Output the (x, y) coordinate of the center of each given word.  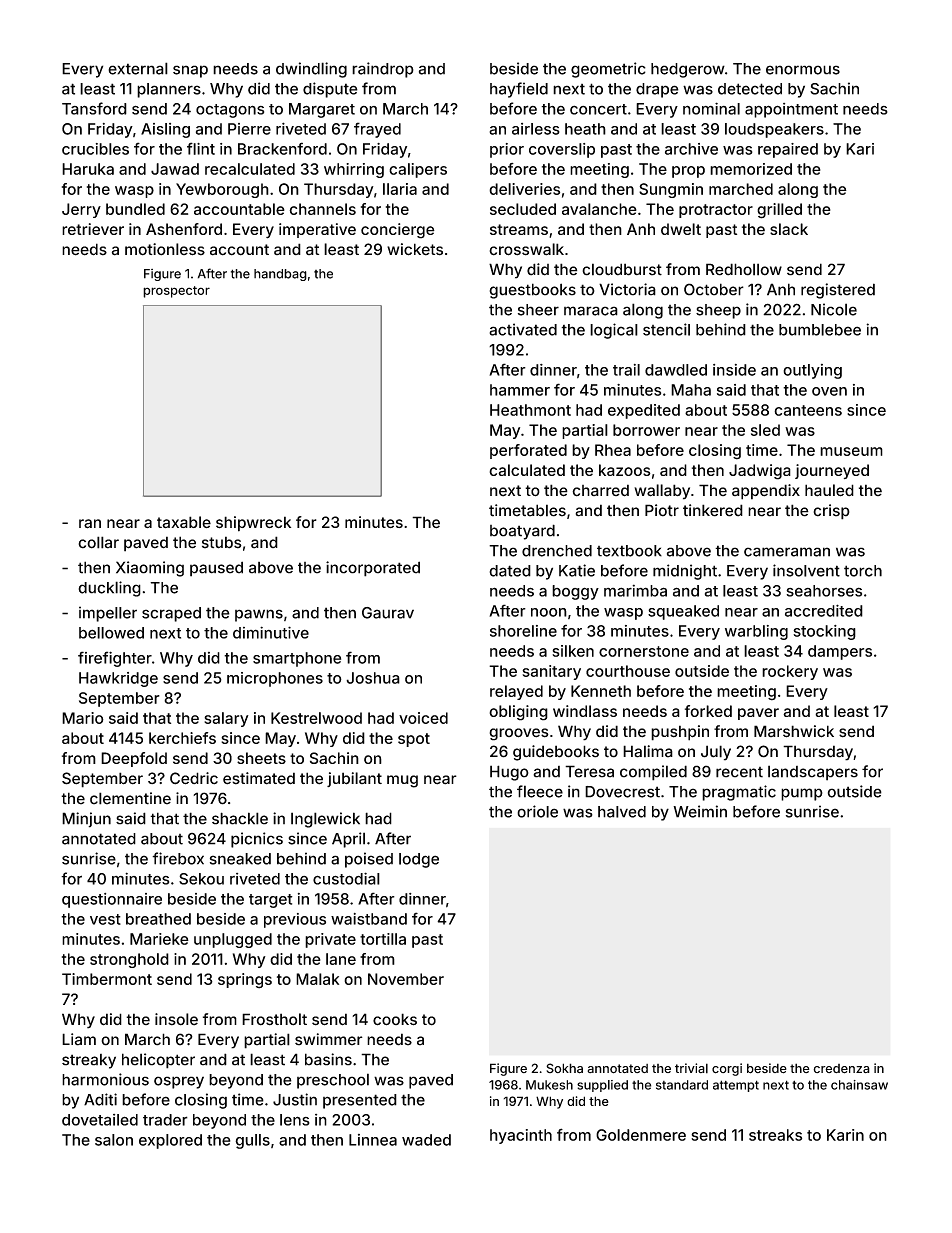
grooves (519, 734)
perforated (528, 451)
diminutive (271, 632)
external (138, 68)
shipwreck (253, 524)
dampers (840, 652)
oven (829, 391)
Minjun (86, 820)
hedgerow (688, 70)
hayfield (519, 90)
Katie (577, 570)
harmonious (105, 1079)
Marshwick (794, 731)
